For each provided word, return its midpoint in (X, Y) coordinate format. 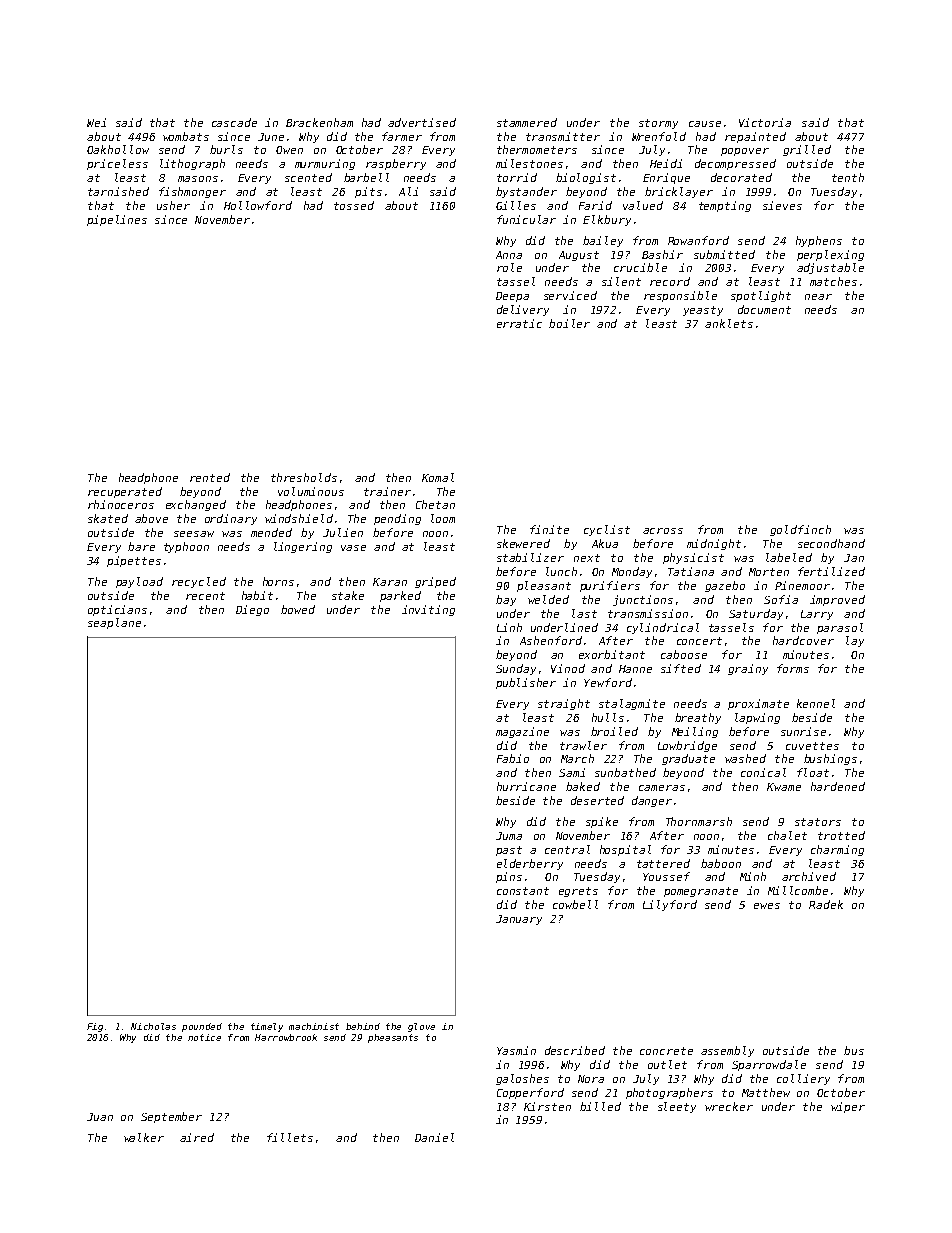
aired (197, 1137)
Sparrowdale (769, 1065)
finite (549, 529)
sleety (677, 1107)
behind (363, 1026)
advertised (422, 122)
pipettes (134, 561)
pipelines (117, 220)
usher (173, 205)
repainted (755, 137)
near (818, 297)
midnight (714, 544)
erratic (519, 323)
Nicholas (153, 1026)
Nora (591, 1079)
